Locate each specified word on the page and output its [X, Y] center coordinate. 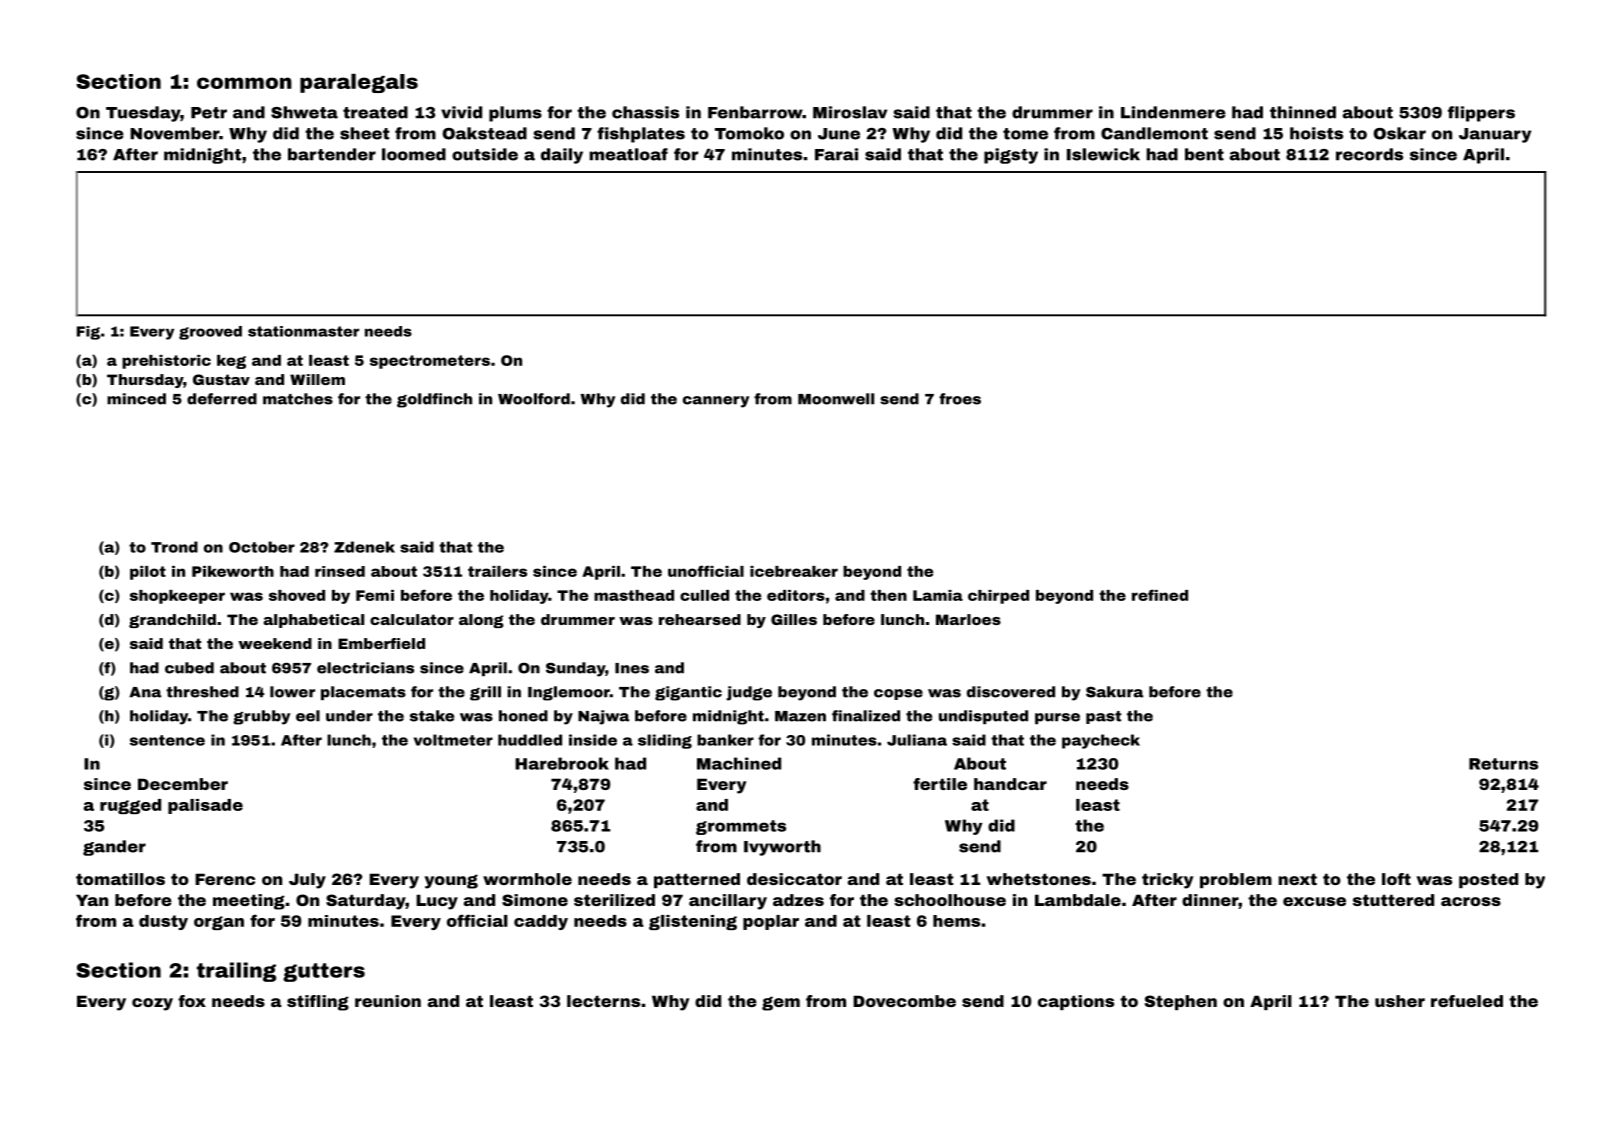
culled [704, 595]
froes [960, 399]
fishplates [641, 135]
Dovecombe [904, 1001]
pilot [148, 573]
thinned [1303, 112]
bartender [332, 154]
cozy [152, 1004]
